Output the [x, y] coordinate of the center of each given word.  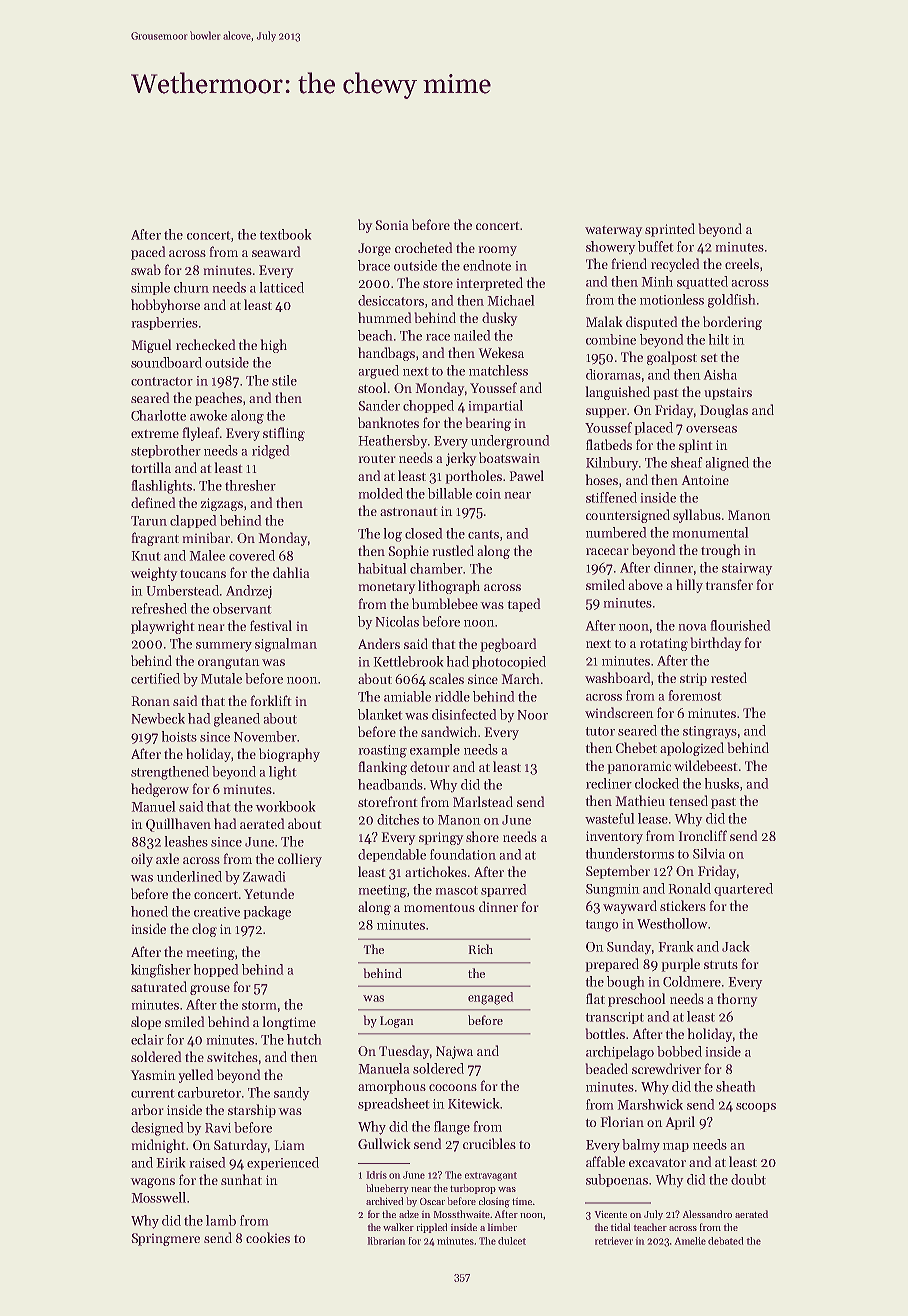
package [267, 913]
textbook [285, 234]
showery [610, 247]
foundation [463, 854]
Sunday [629, 947]
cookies [268, 1237]
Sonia [392, 225]
